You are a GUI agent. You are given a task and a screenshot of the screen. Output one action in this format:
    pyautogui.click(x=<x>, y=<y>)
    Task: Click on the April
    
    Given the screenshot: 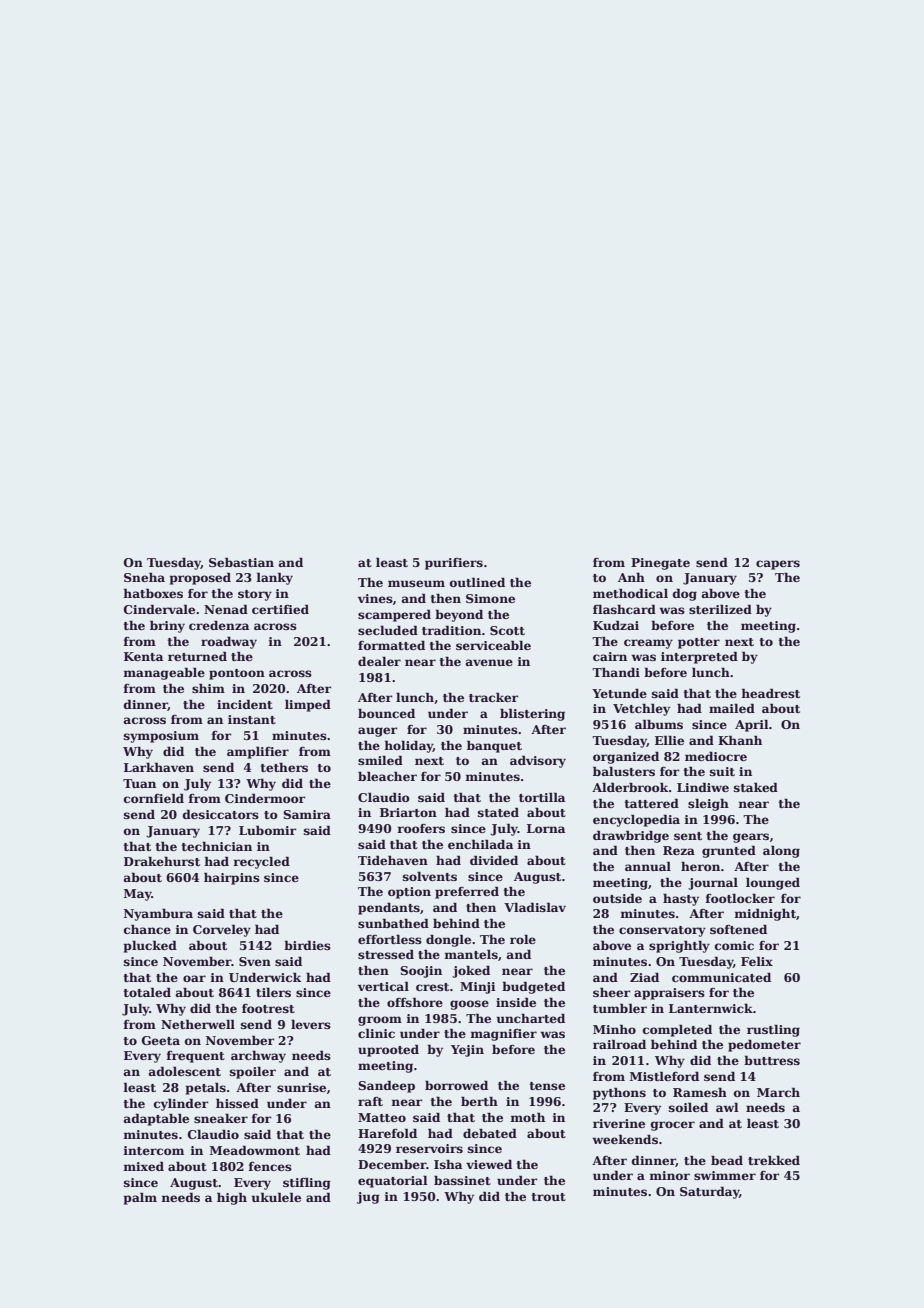 What is the action you would take?
    pyautogui.click(x=752, y=725)
